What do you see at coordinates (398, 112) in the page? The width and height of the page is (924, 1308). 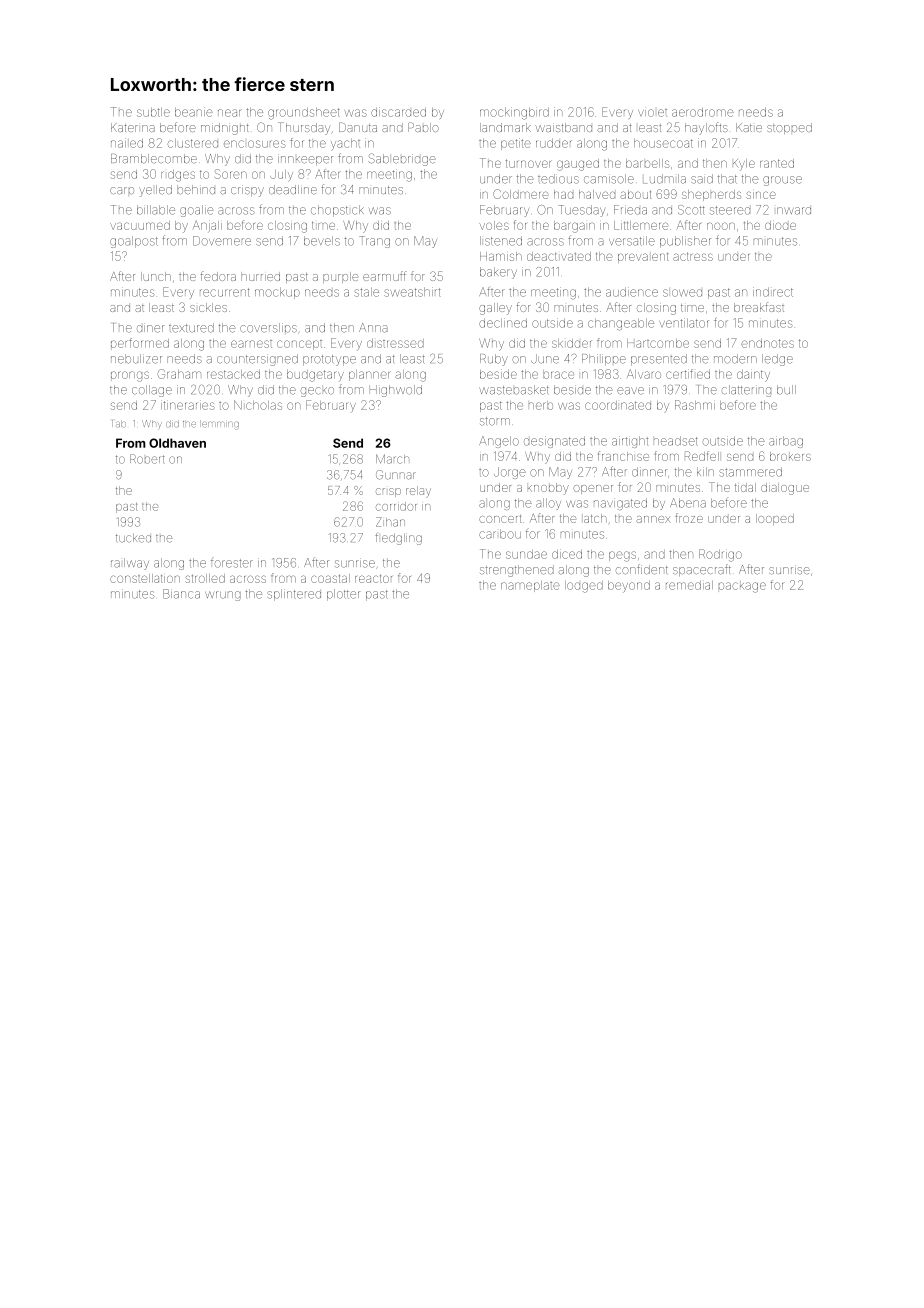 I see `discarded` at bounding box center [398, 112].
